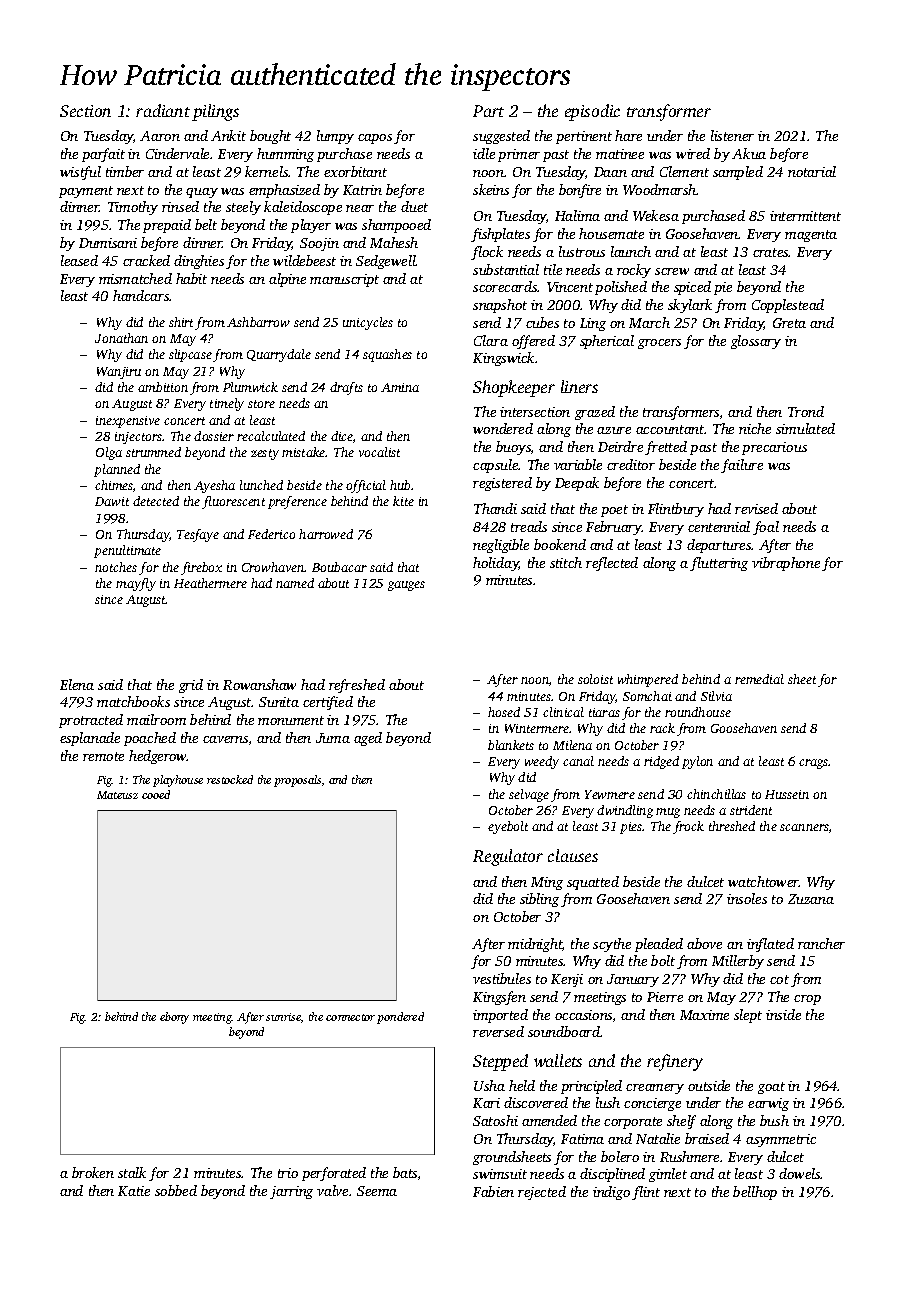  Describe the element at coordinates (406, 586) in the screenshot. I see `gauges` at that location.
